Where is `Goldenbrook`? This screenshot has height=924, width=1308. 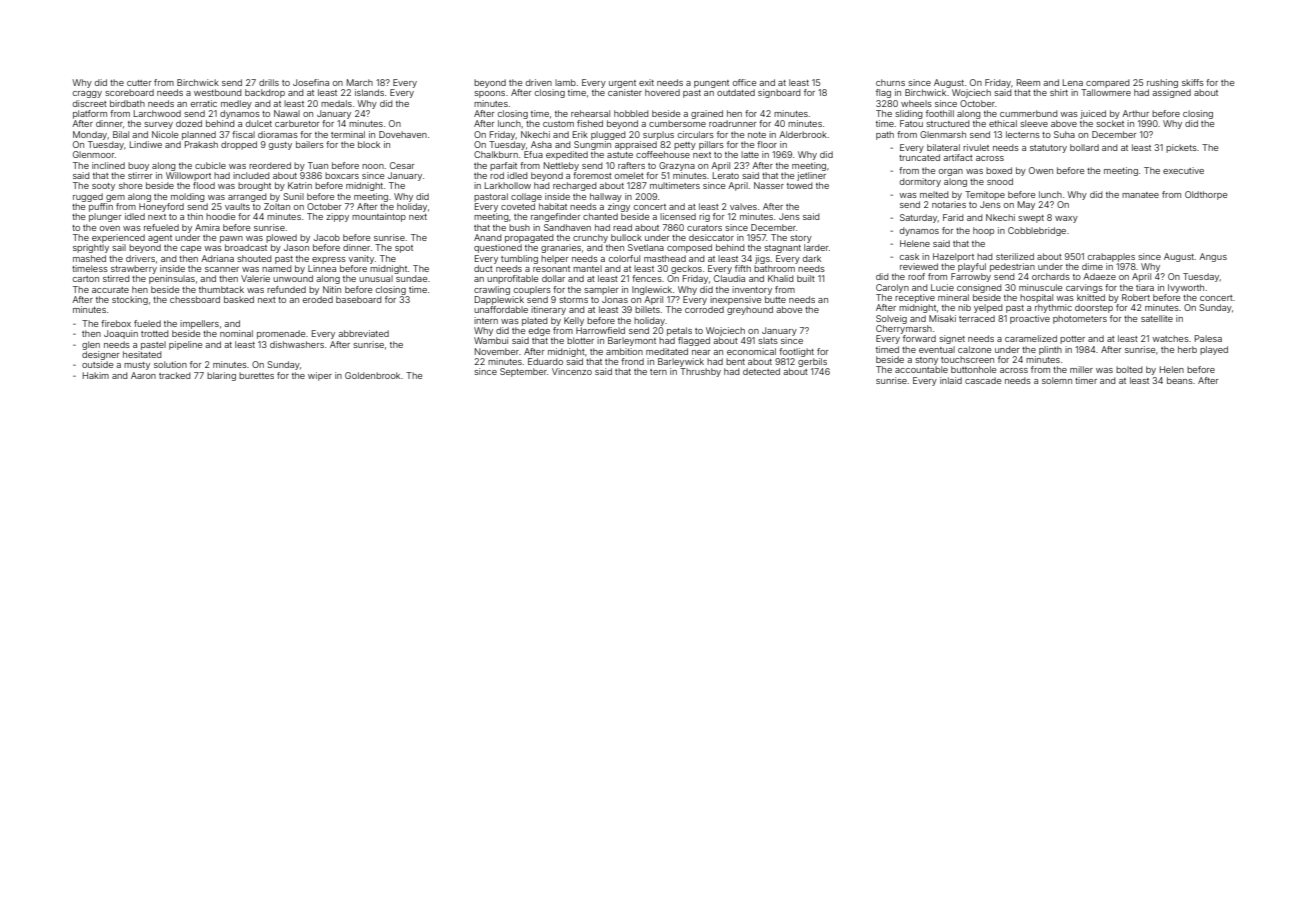
Goldenbrook is located at coordinates (372, 375).
